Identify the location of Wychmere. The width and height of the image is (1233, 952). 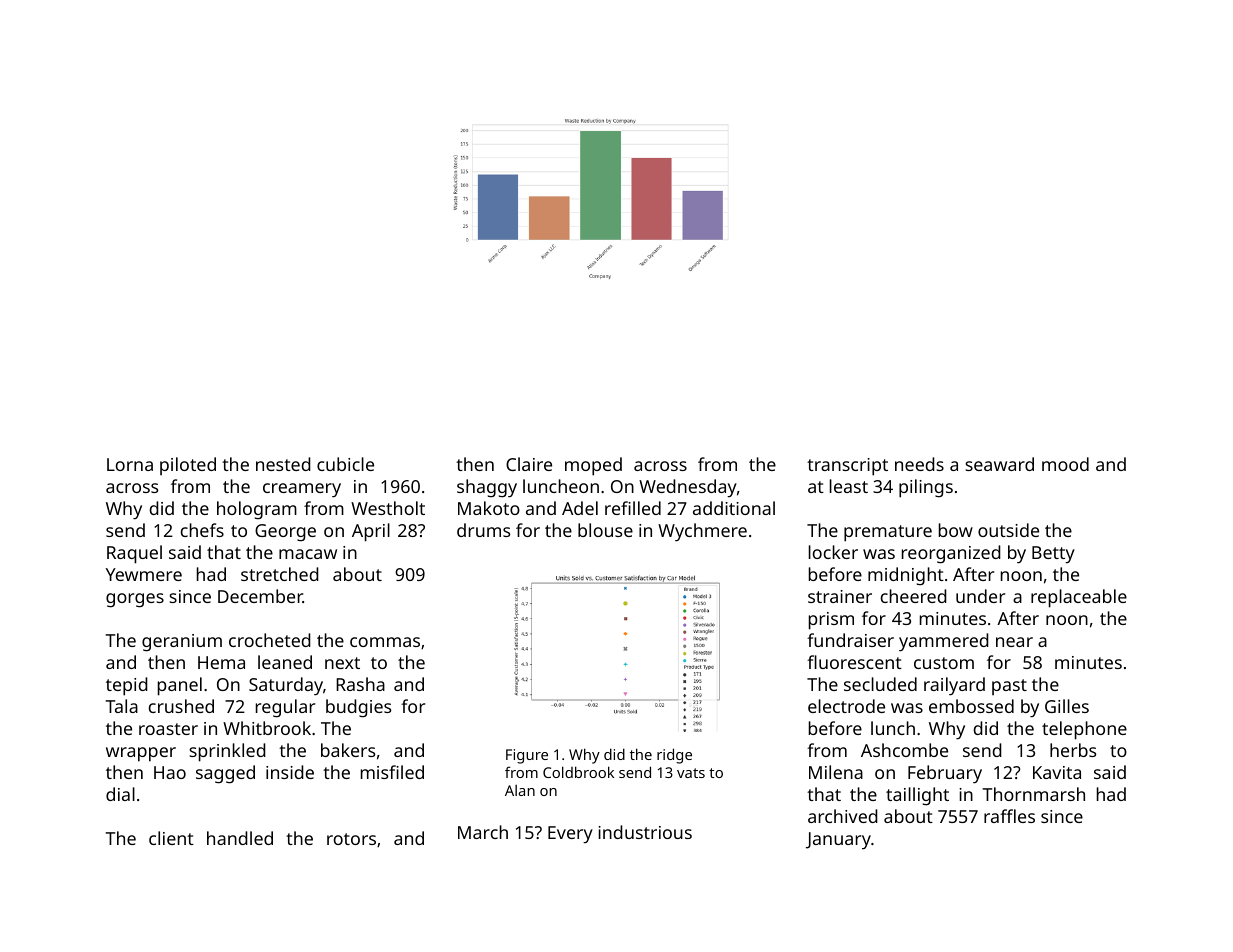
(702, 532).
